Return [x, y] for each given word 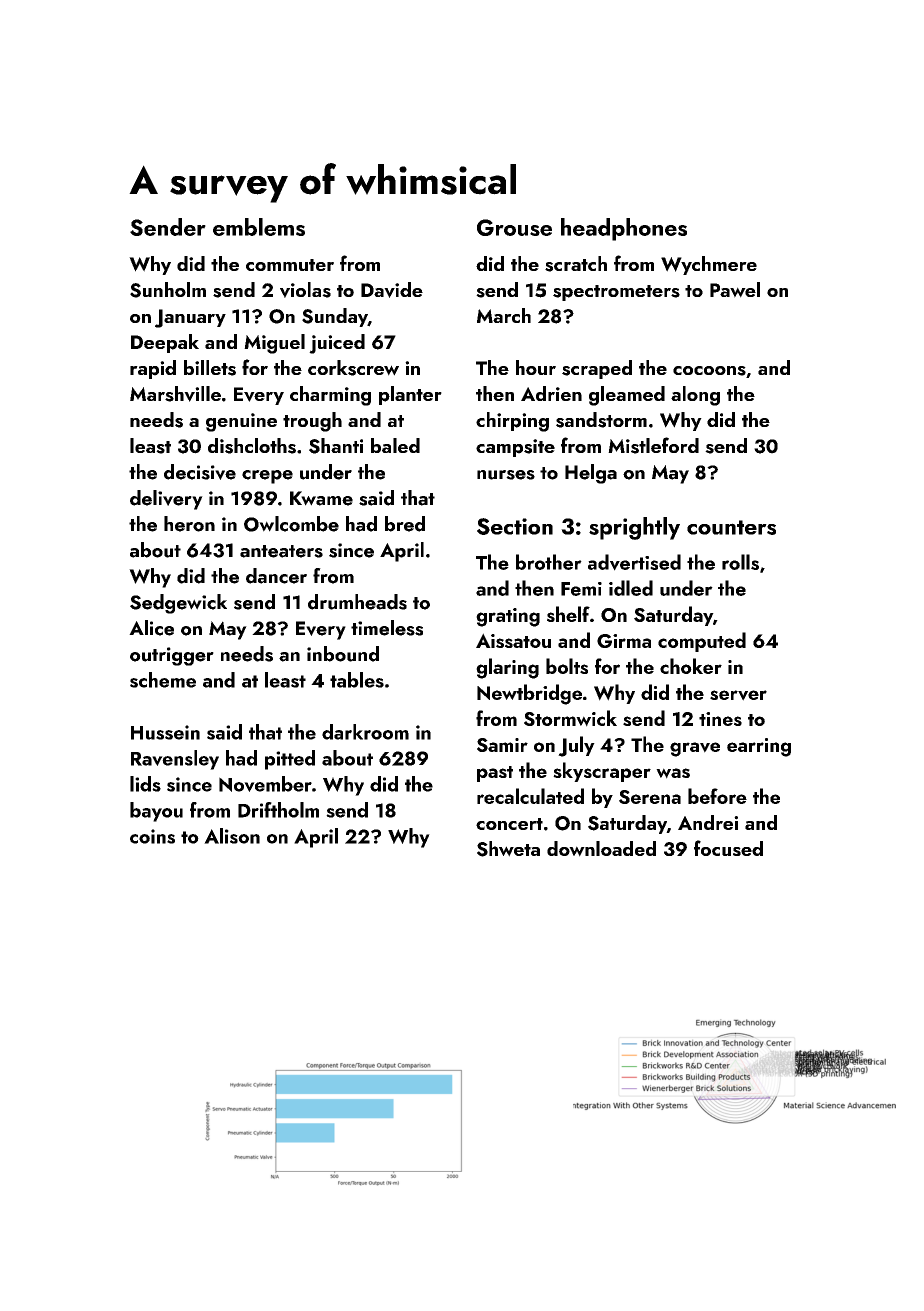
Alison [232, 836]
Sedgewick [178, 604]
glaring [507, 668]
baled [395, 445]
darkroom [365, 732]
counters [731, 527]
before [717, 796]
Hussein [165, 732]
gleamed [627, 396]
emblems [259, 227]
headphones [624, 229]
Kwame [321, 498]
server [738, 695]
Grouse [514, 227]
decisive [200, 472]
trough [312, 422]
